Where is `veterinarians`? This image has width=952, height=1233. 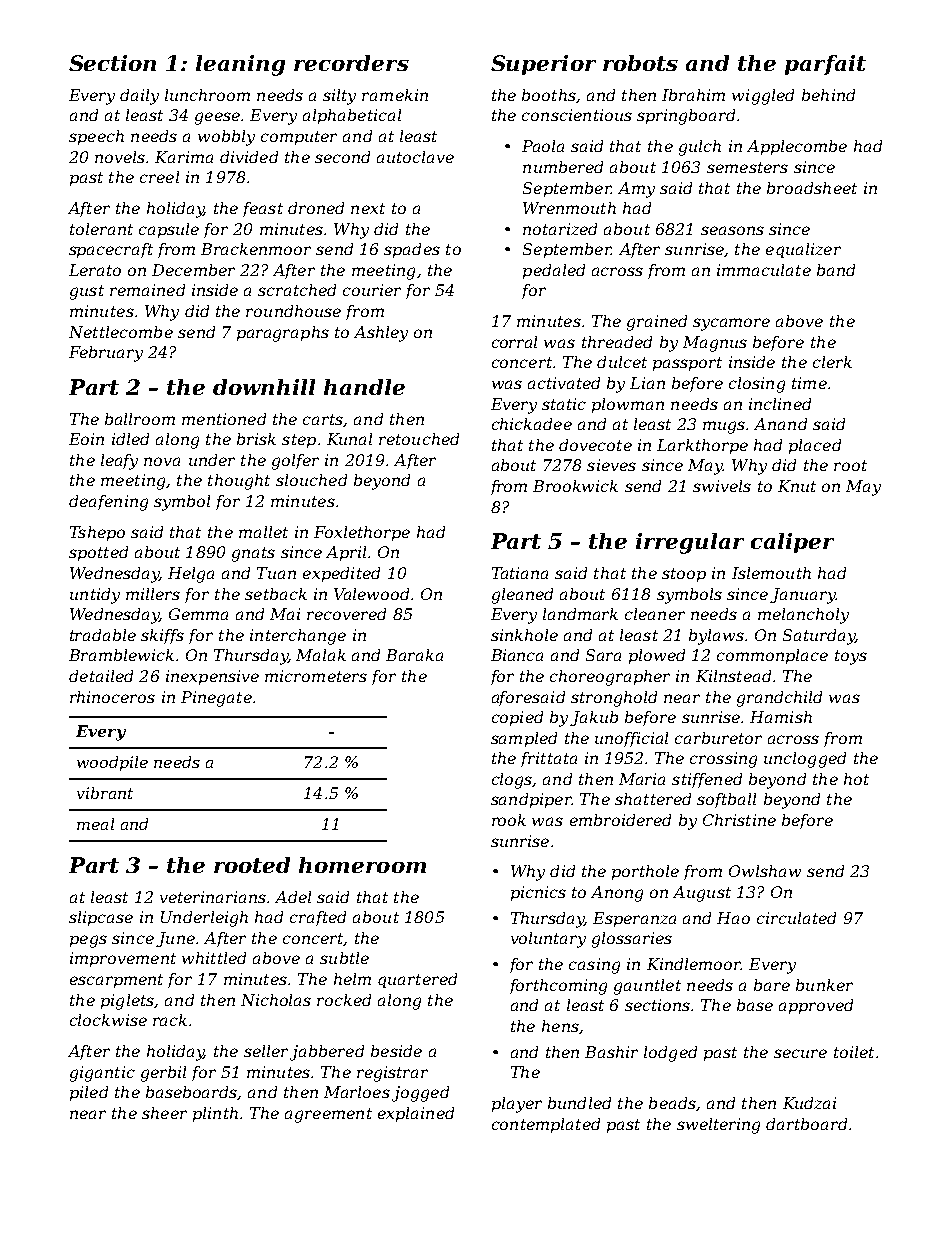 veterinarians is located at coordinates (213, 897).
